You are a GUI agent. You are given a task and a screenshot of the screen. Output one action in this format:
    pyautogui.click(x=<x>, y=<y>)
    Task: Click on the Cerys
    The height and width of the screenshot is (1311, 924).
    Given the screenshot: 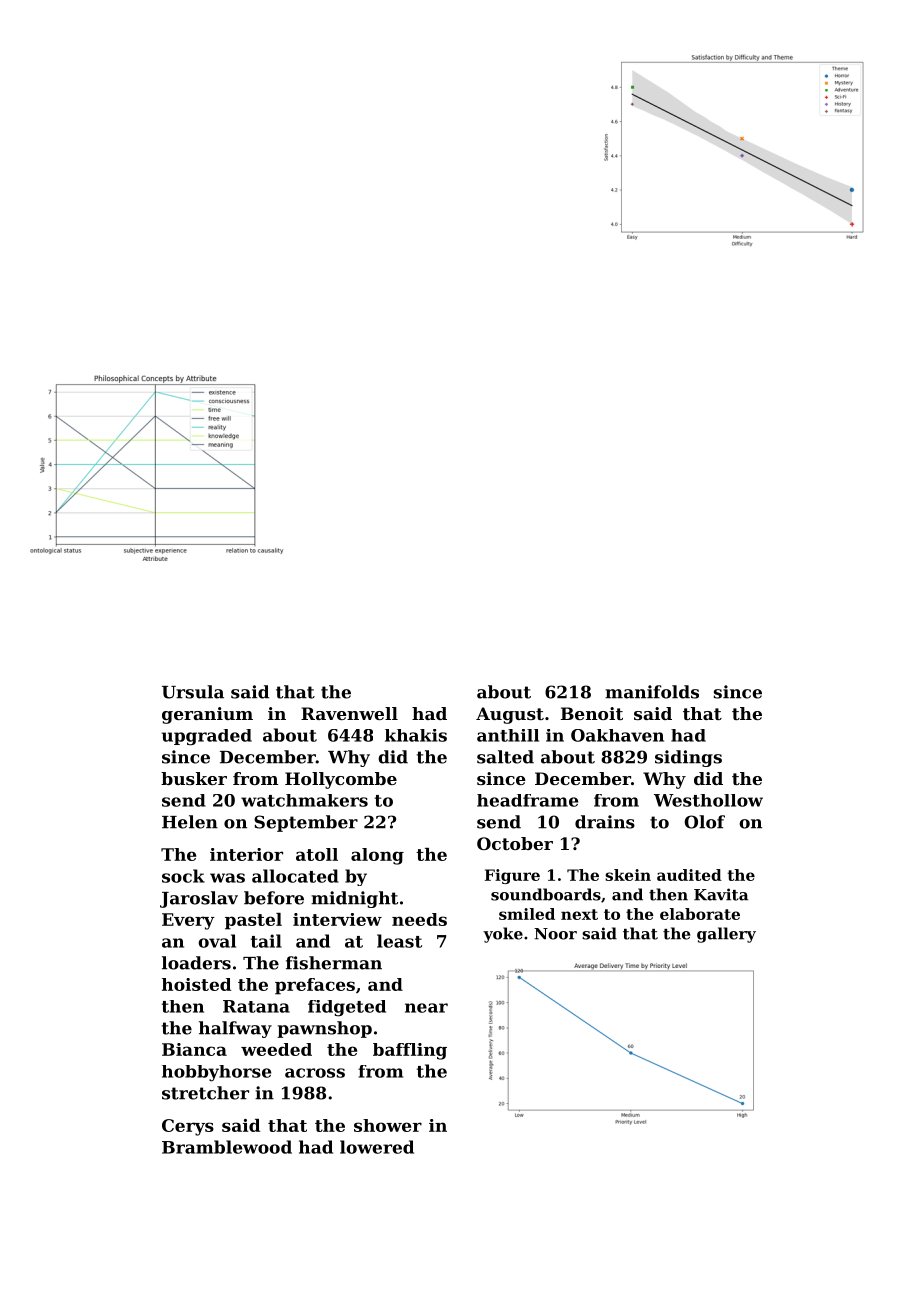 What is the action you would take?
    pyautogui.click(x=188, y=1127)
